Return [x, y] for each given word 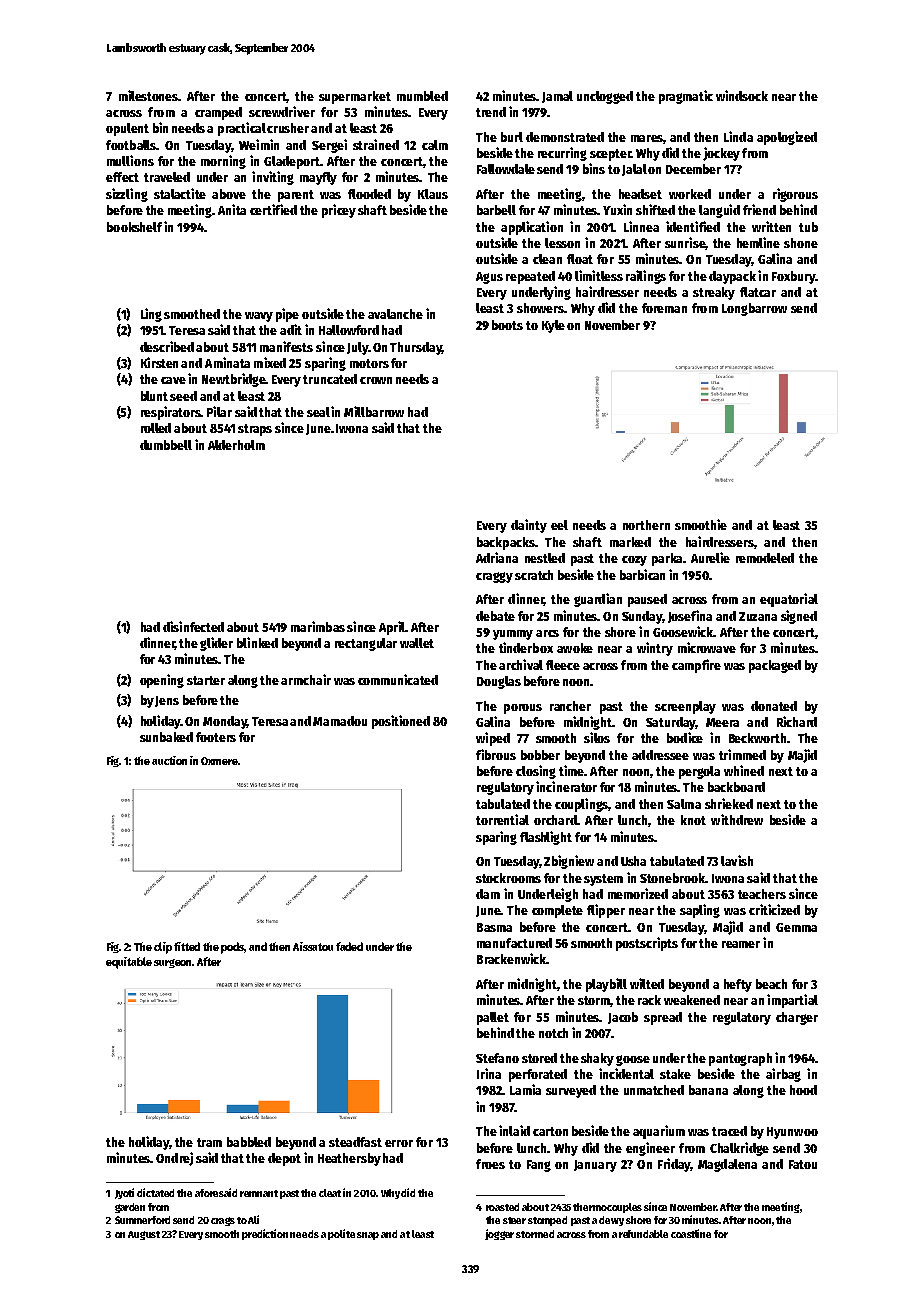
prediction [265, 1234]
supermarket [355, 97]
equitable [129, 963]
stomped [547, 1221]
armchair [306, 679]
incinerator [566, 786]
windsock [742, 95]
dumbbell [166, 445]
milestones [148, 95]
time [571, 770]
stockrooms [508, 878]
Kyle [553, 326]
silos [597, 737]
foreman [664, 308]
